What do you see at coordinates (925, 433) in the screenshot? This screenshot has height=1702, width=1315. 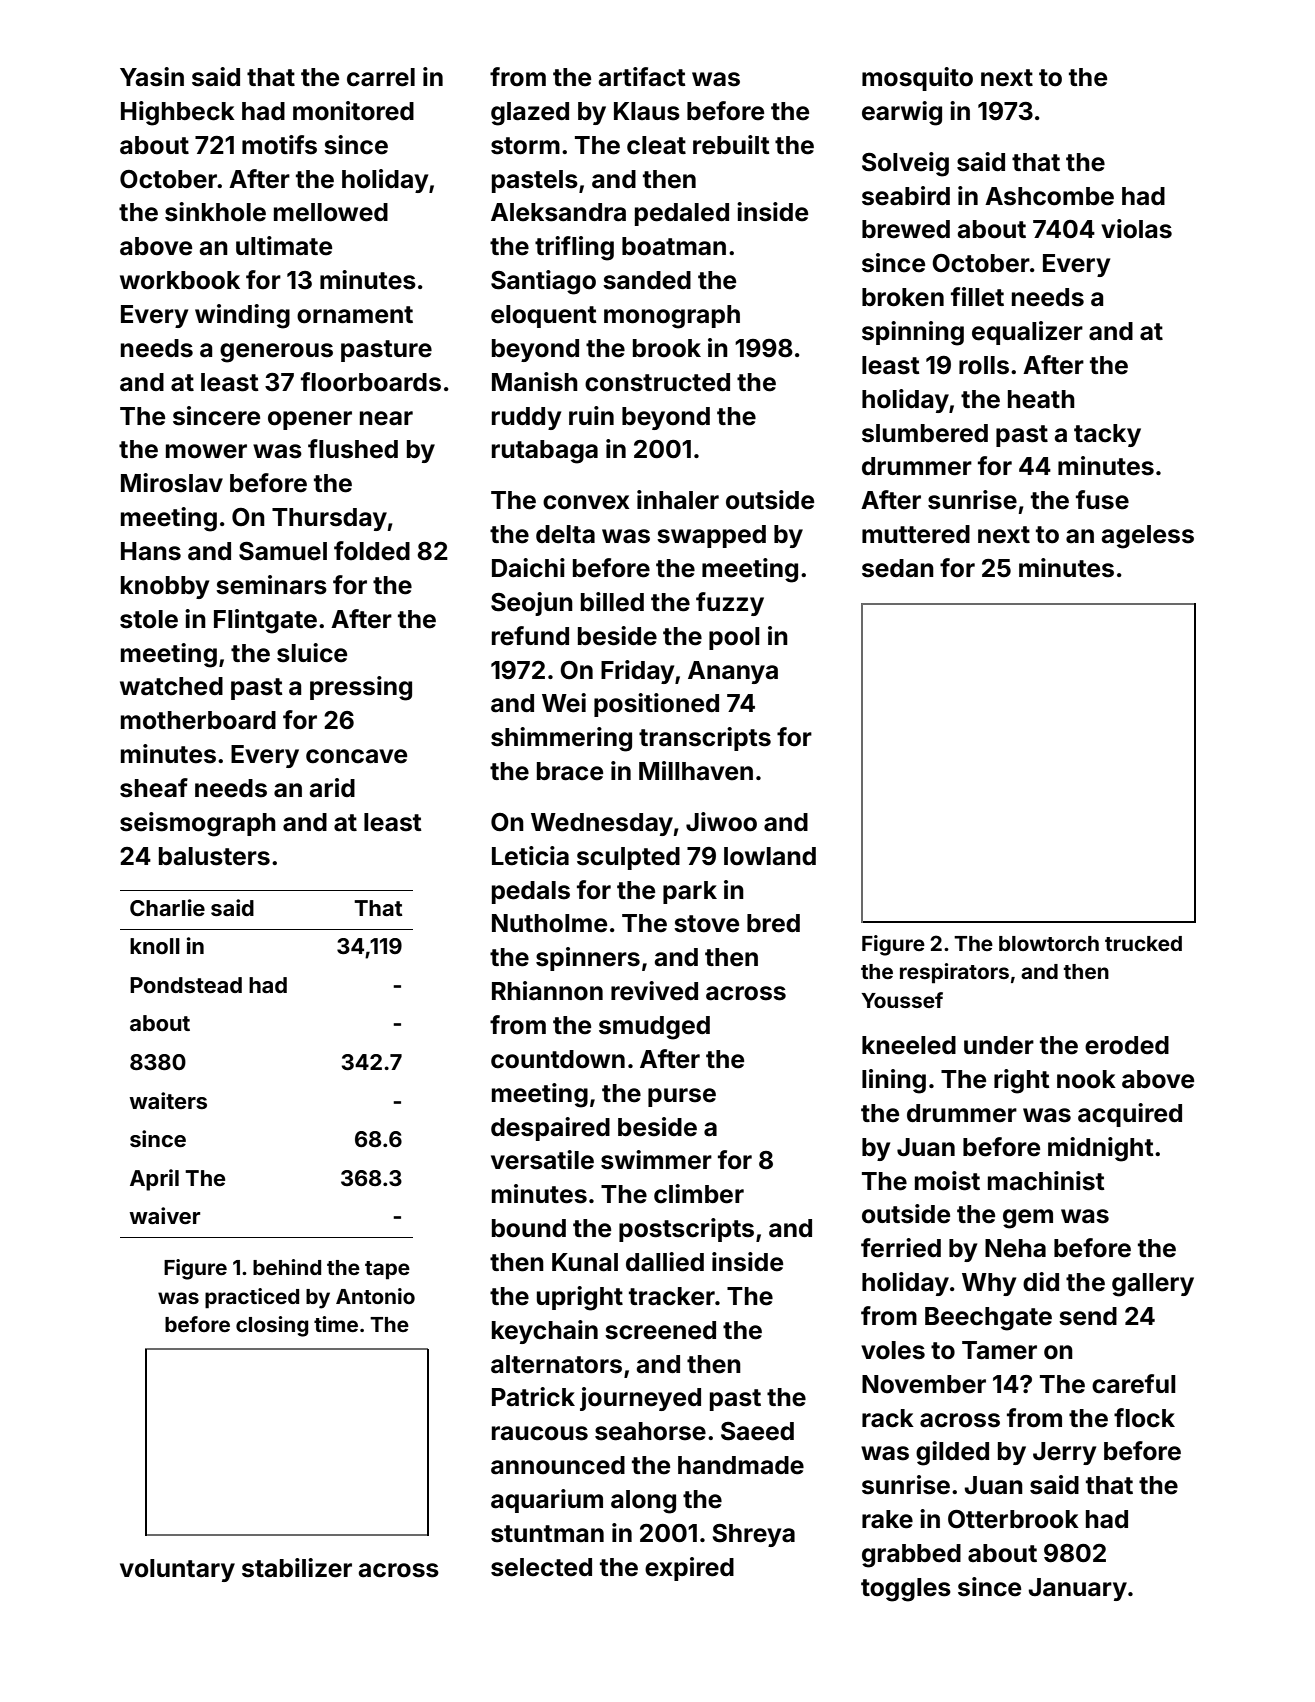 I see `slumbered` at bounding box center [925, 433].
